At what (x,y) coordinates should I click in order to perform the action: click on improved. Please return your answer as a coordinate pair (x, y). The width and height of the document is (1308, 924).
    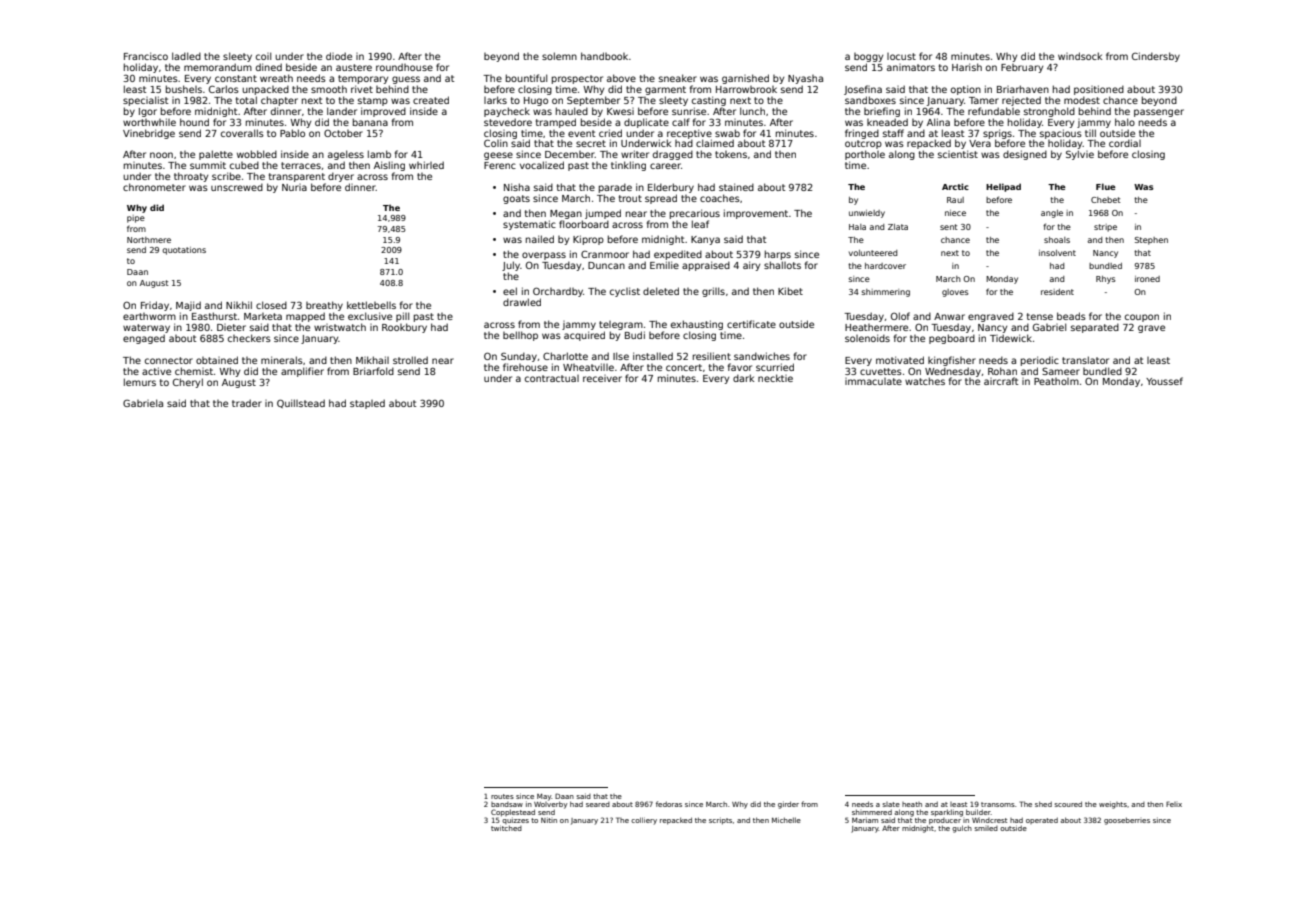
    Looking at the image, I should click on (383, 112).
